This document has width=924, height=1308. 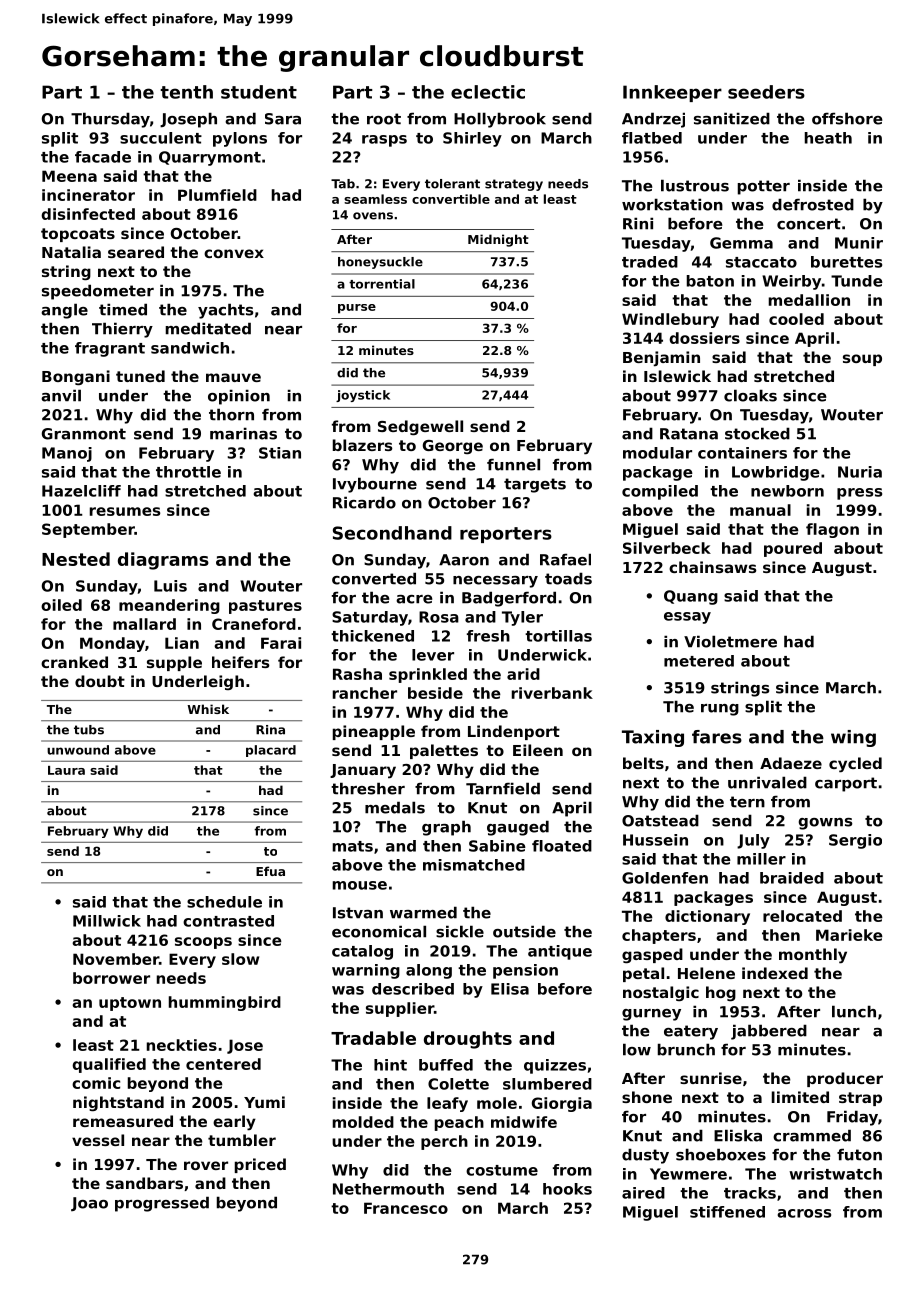 I want to click on tern, so click(x=747, y=802).
